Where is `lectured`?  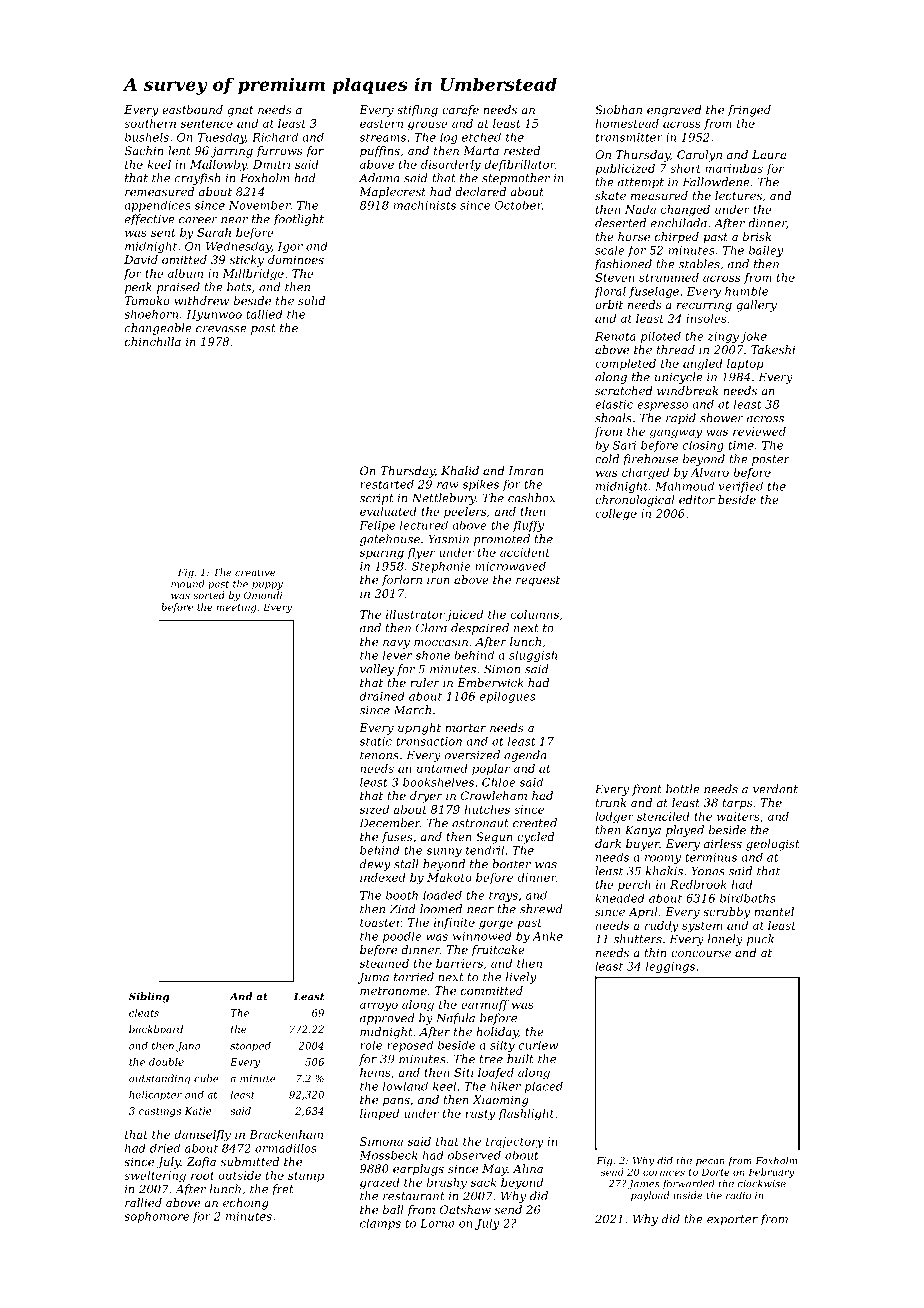
lectured is located at coordinates (424, 525).
